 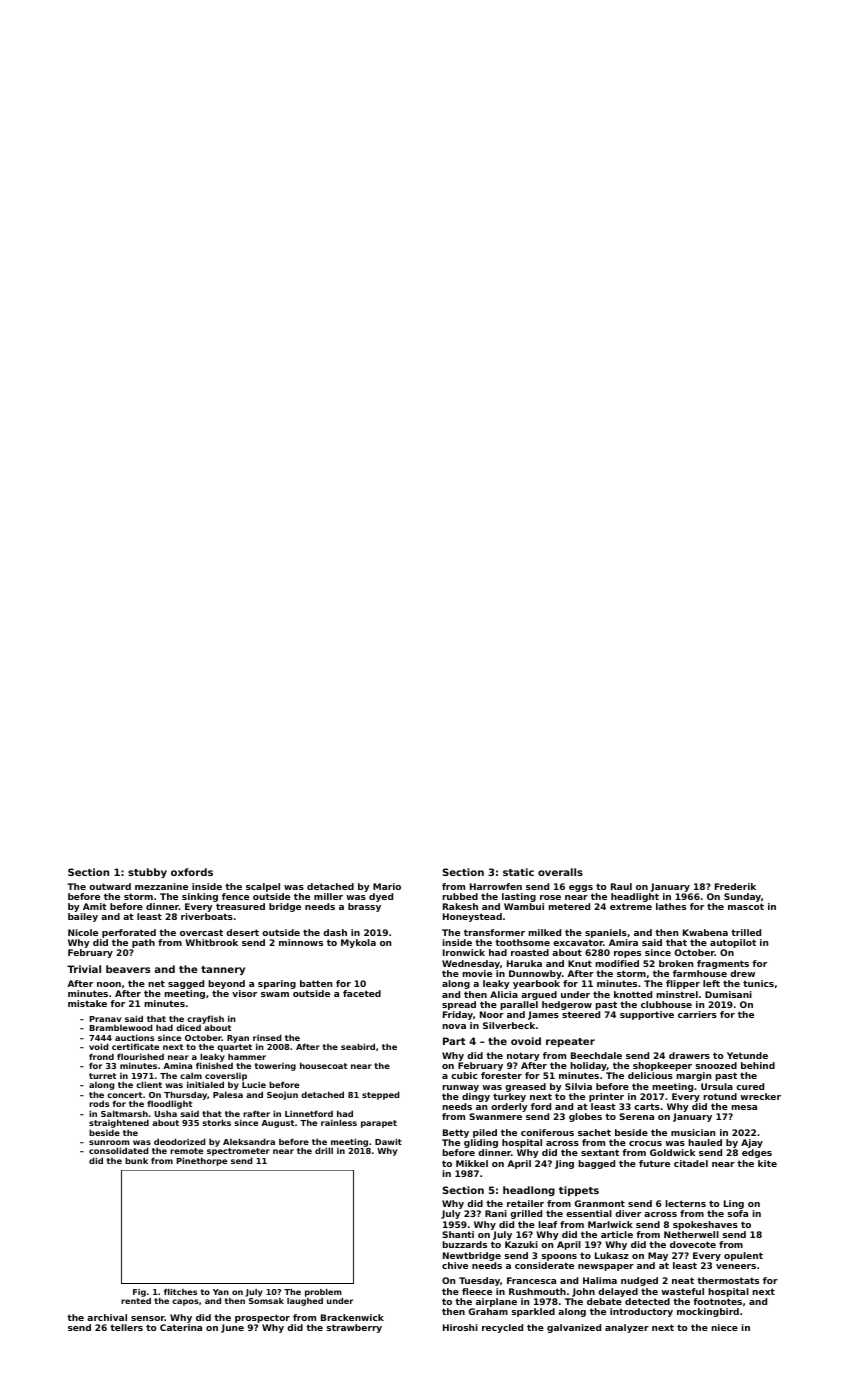 What do you see at coordinates (263, 887) in the screenshot?
I see `scalpel` at bounding box center [263, 887].
